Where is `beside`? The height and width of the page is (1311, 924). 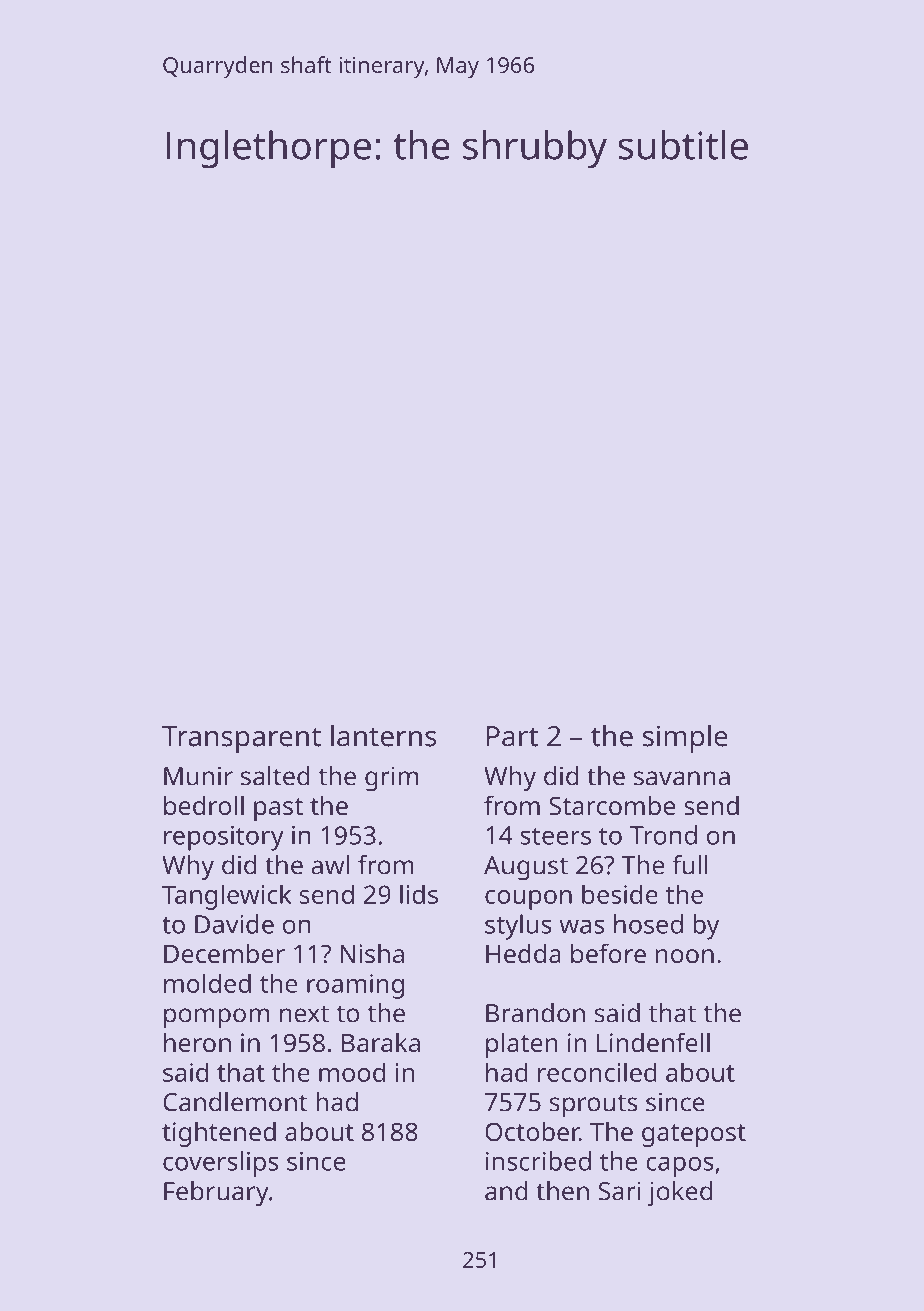 beside is located at coordinates (620, 894).
